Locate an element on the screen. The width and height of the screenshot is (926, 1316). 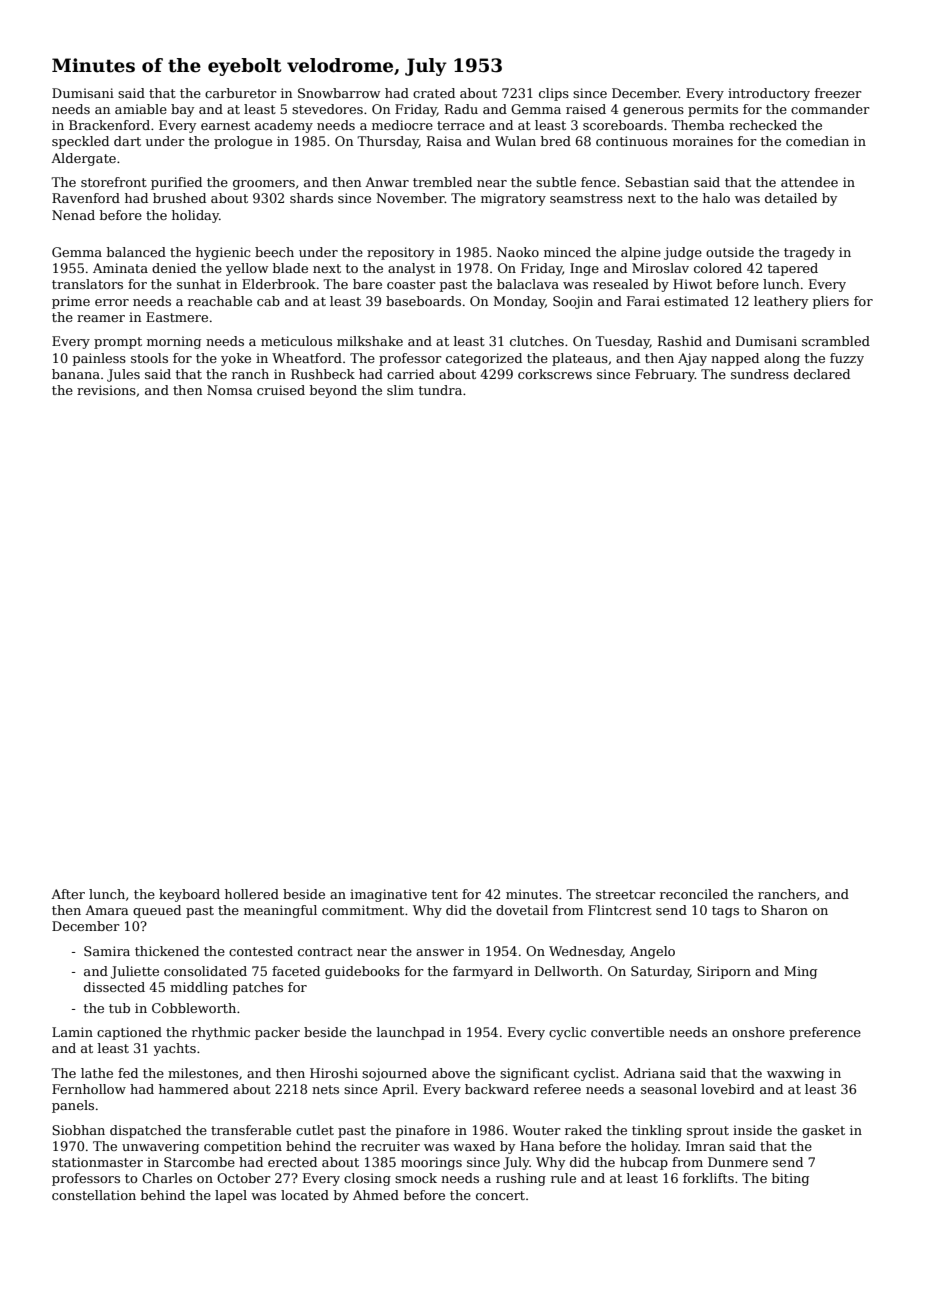
Ming is located at coordinates (800, 972).
